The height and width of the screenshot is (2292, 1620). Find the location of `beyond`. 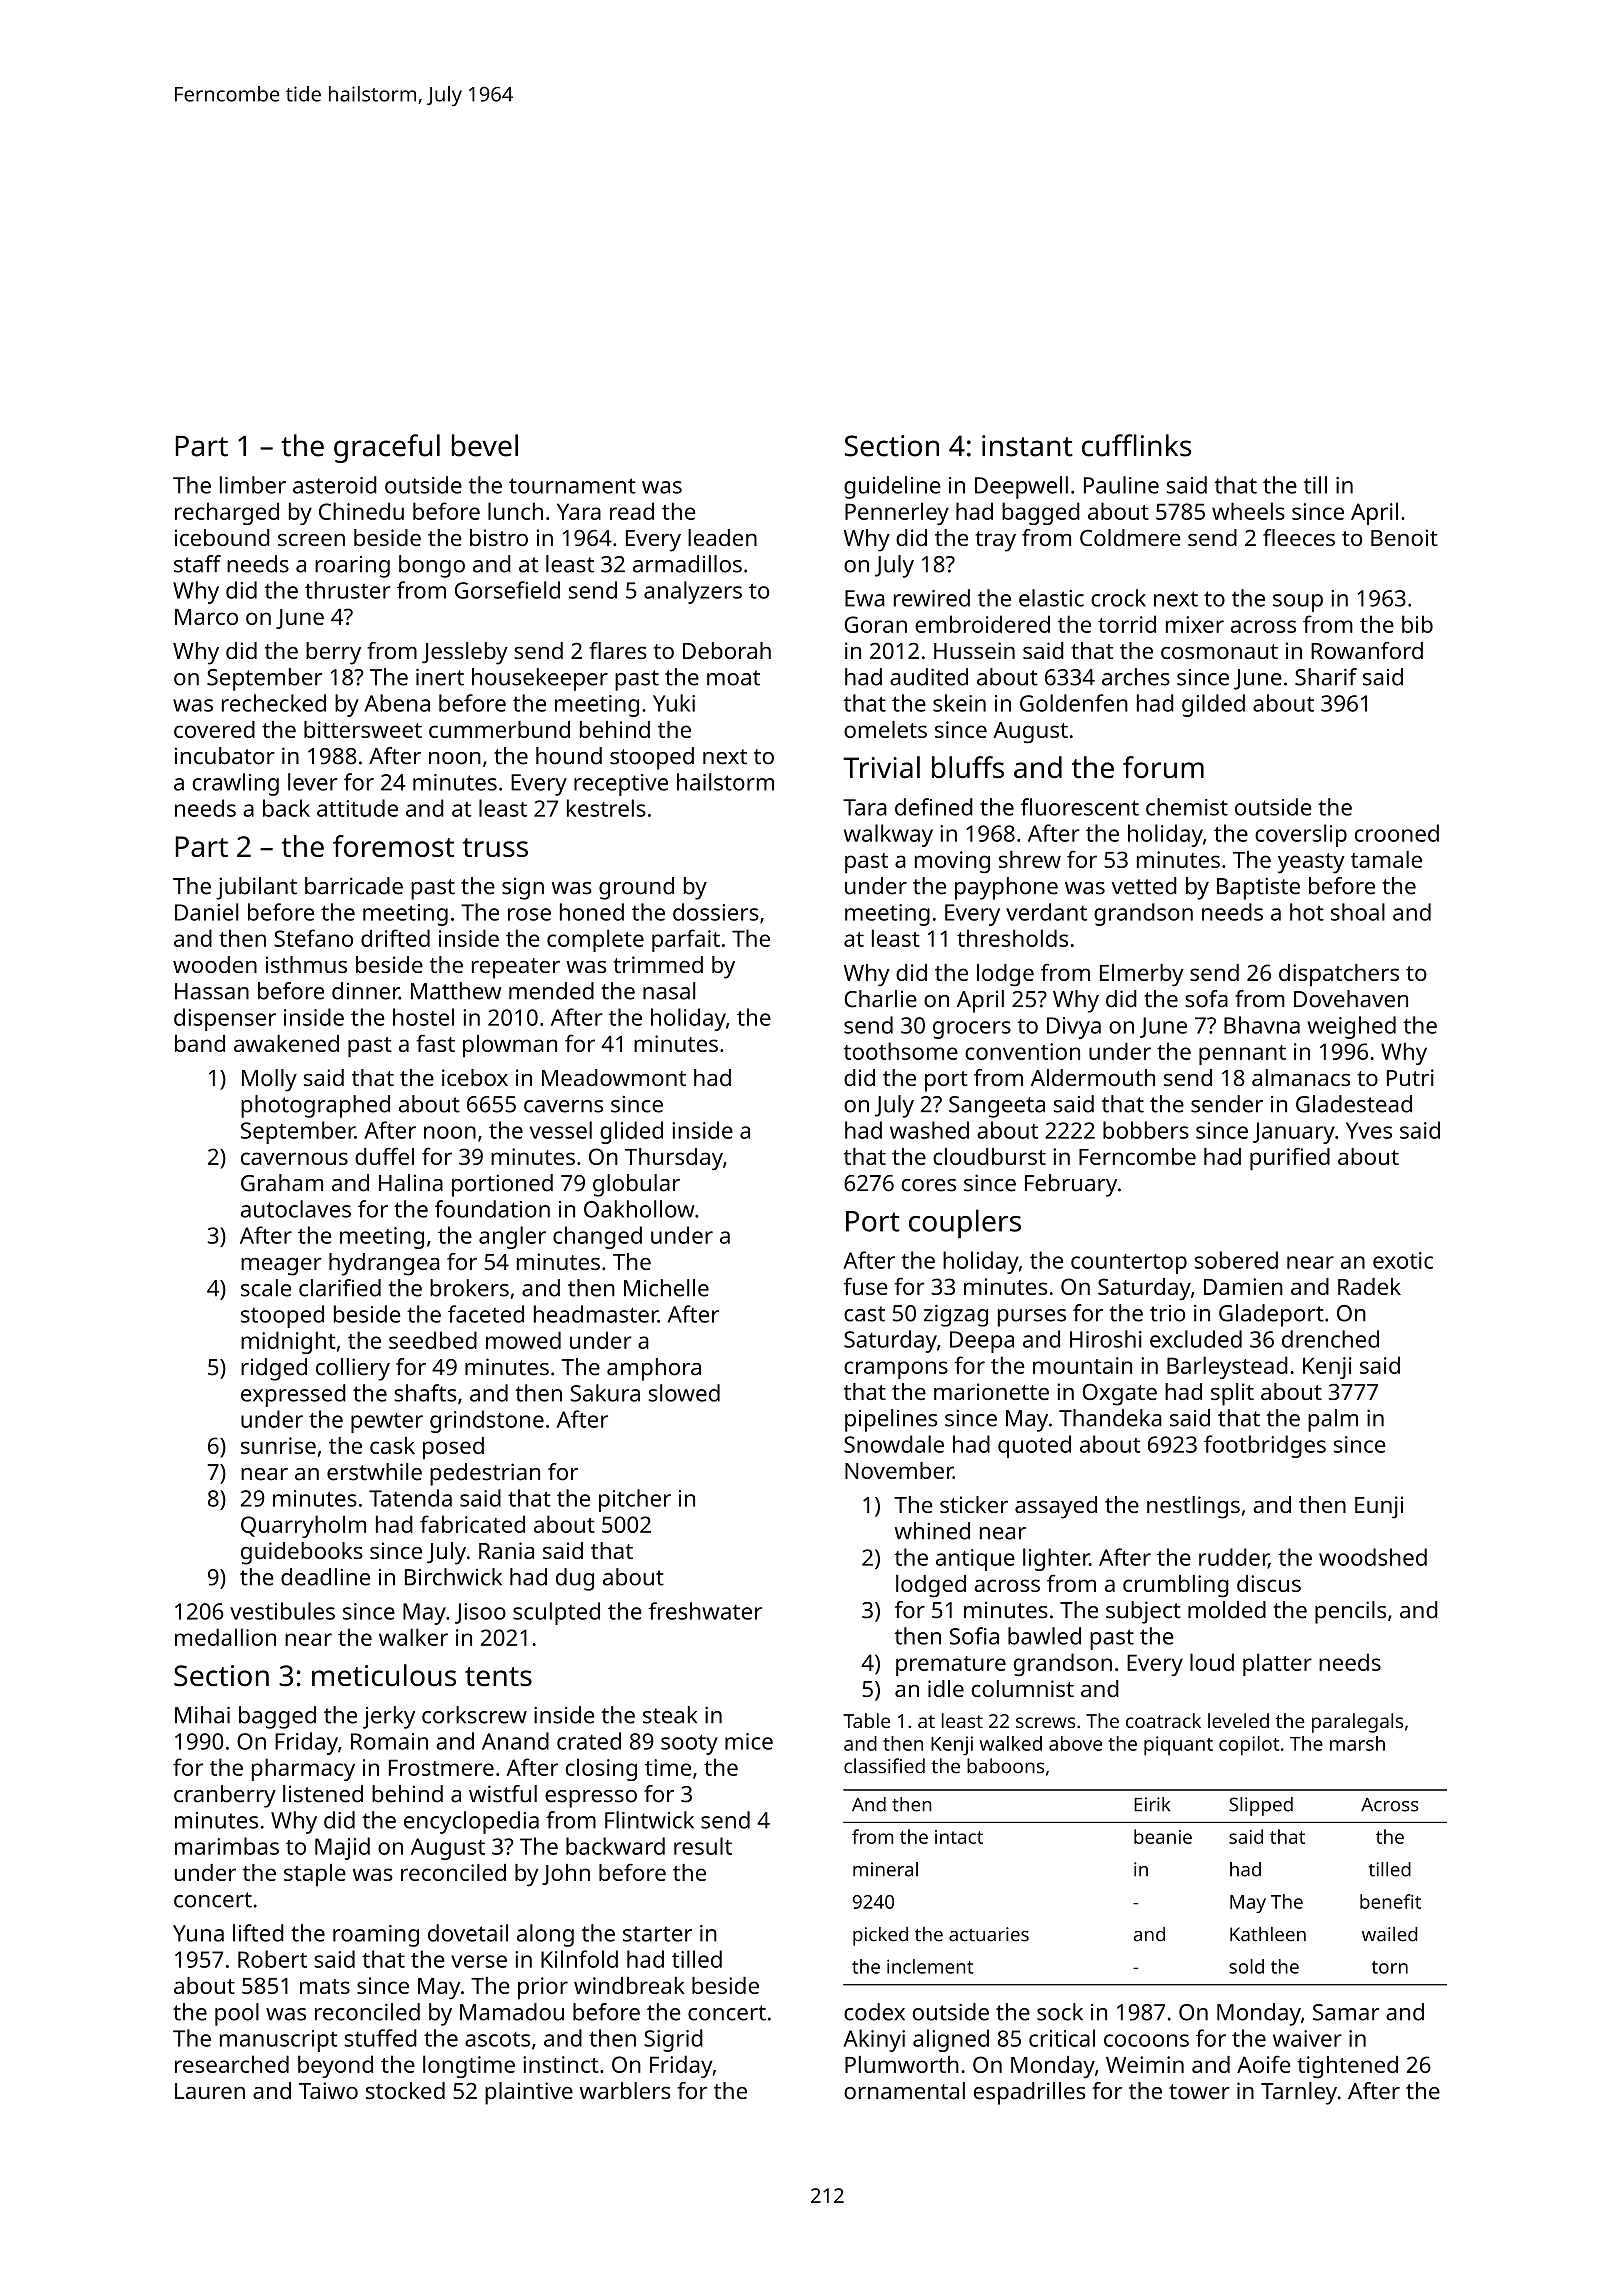

beyond is located at coordinates (335, 2066).
